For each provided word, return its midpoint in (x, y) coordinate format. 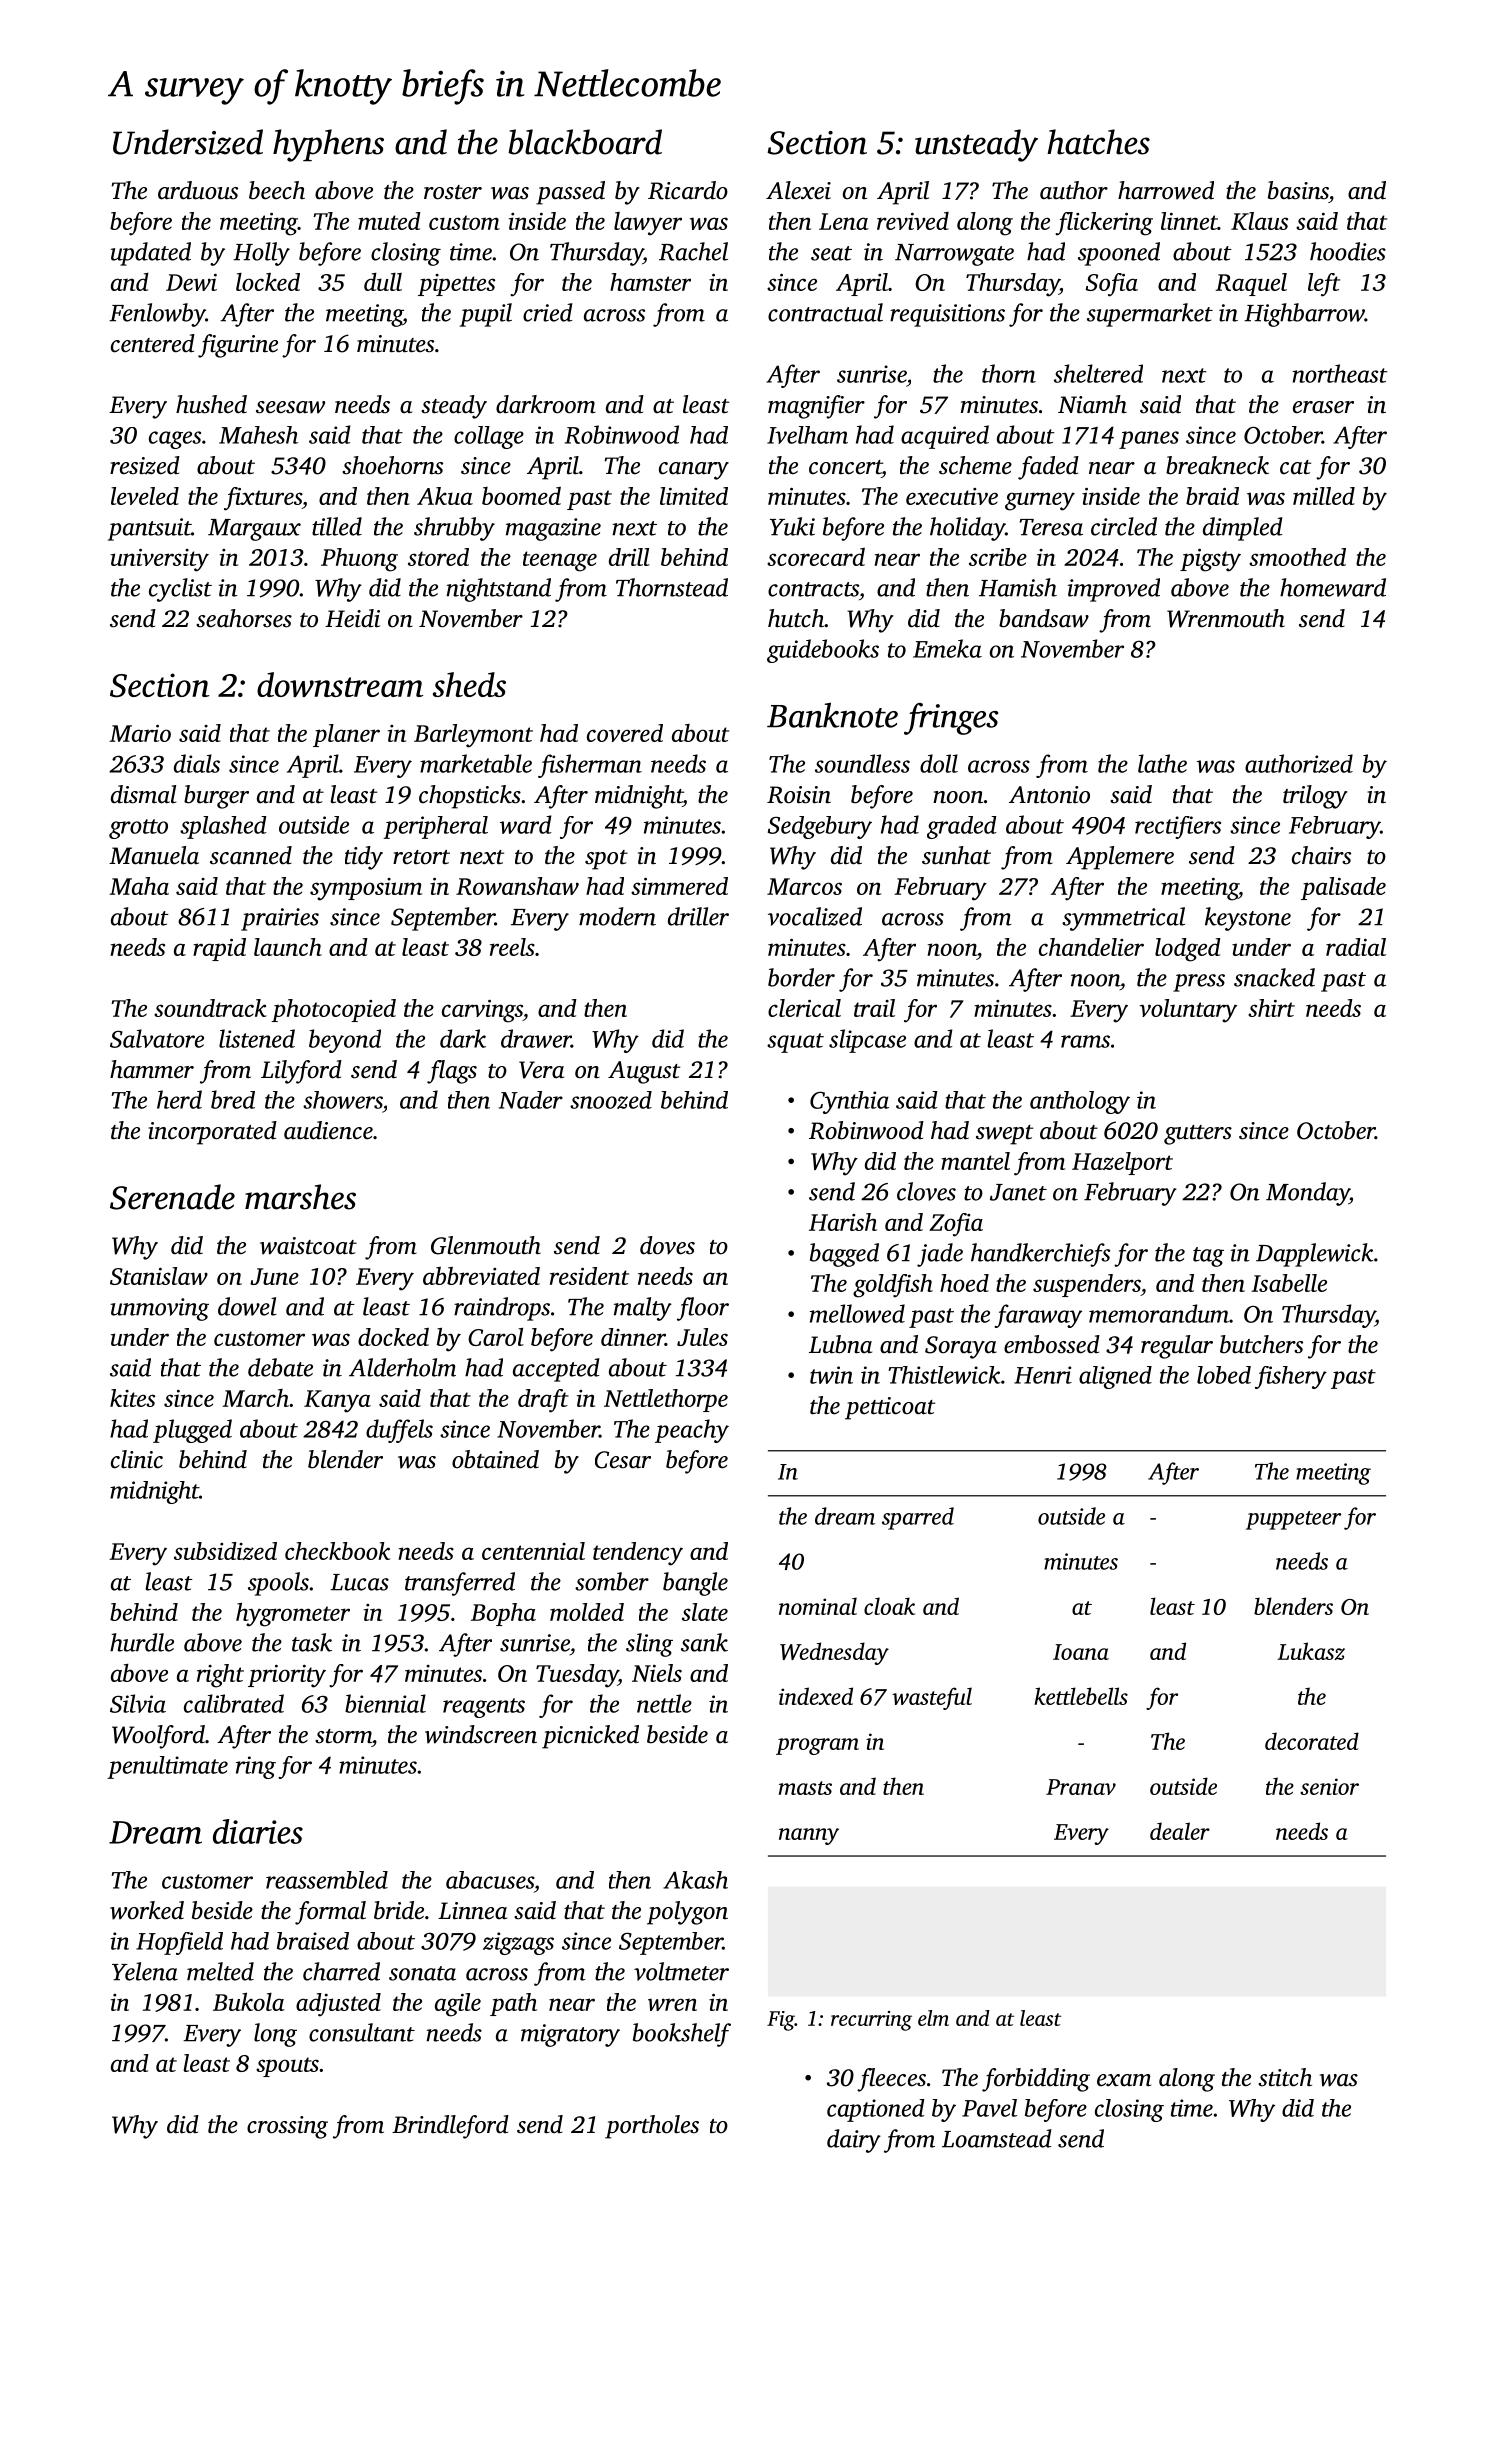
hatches (1098, 142)
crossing (287, 2127)
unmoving (160, 1309)
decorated (1312, 1741)
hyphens (328, 145)
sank (704, 1642)
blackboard (585, 142)
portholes (652, 2127)
